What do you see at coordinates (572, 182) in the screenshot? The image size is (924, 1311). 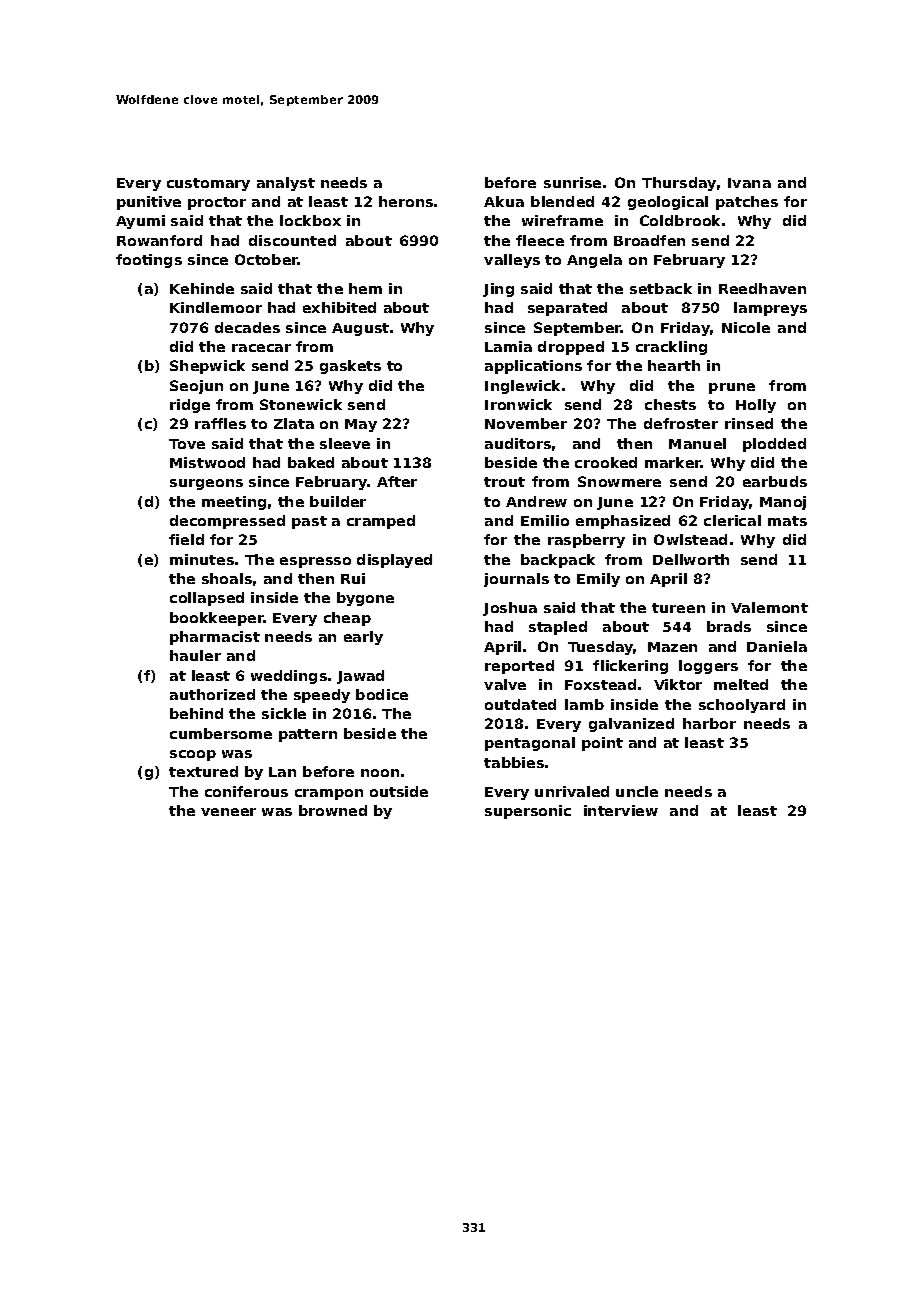 I see `sunrise` at bounding box center [572, 182].
